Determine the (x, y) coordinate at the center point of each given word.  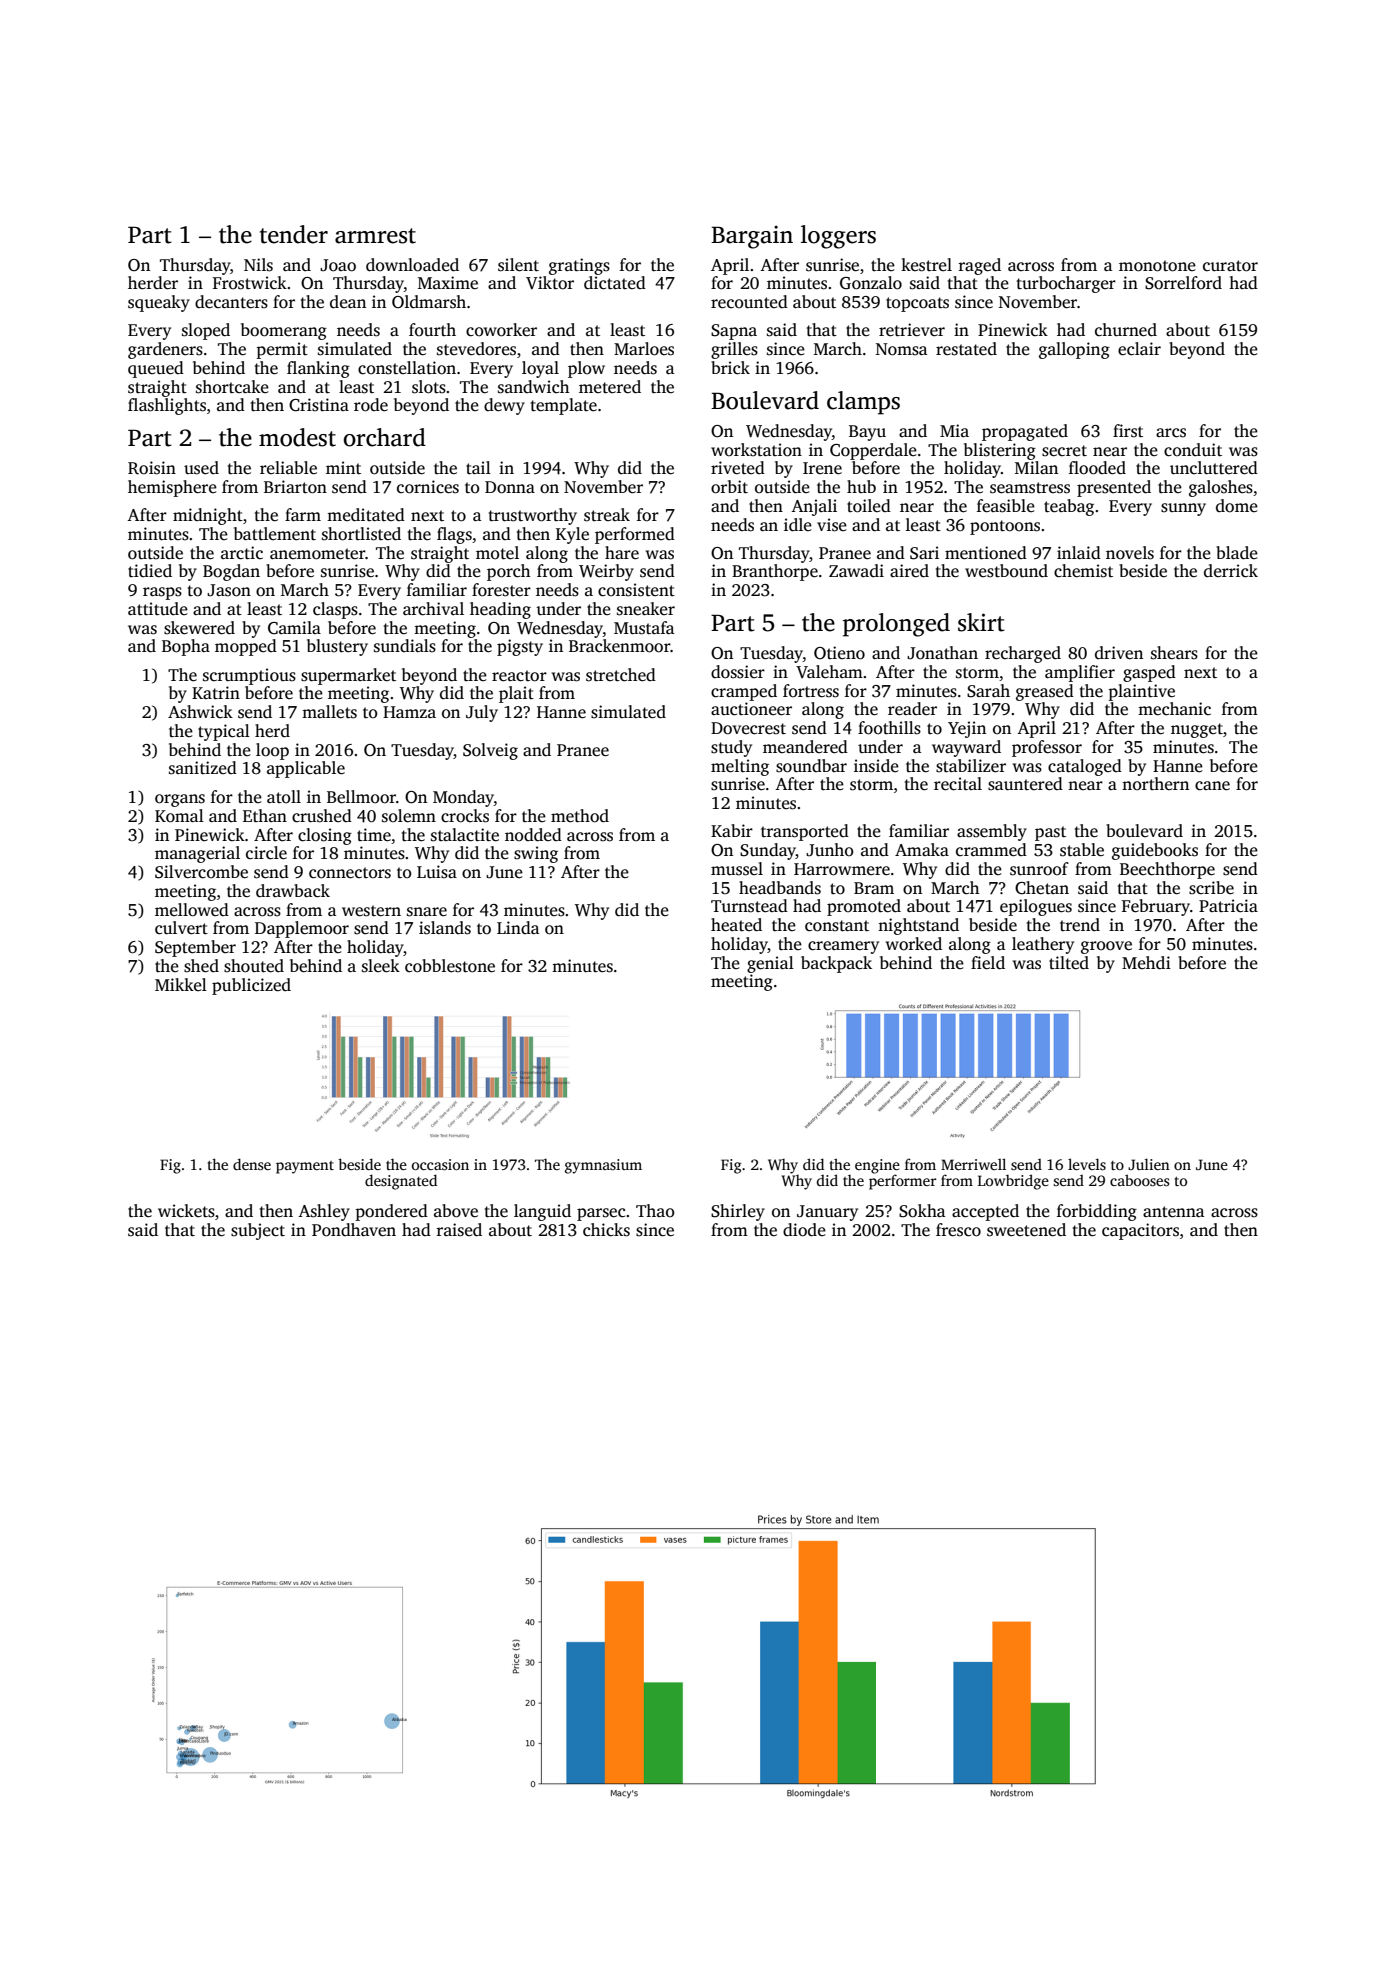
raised (459, 1230)
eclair (1139, 349)
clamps (863, 403)
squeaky (159, 303)
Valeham (829, 672)
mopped (246, 647)
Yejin (967, 729)
